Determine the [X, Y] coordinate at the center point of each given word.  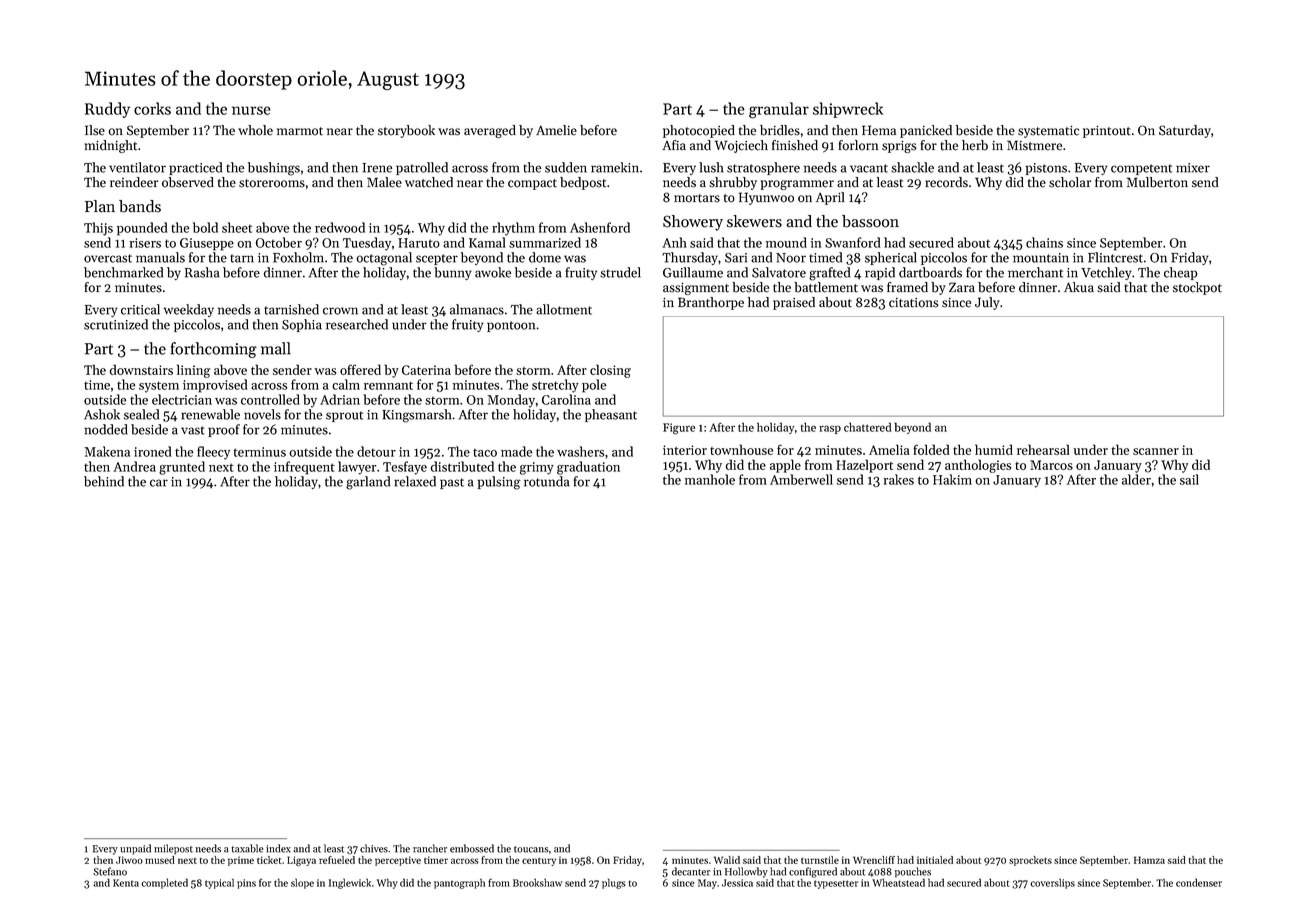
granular [779, 110]
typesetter [836, 884]
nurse [251, 110]
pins [246, 884]
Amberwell [801, 479]
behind [104, 481]
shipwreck [848, 110]
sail [1189, 479]
